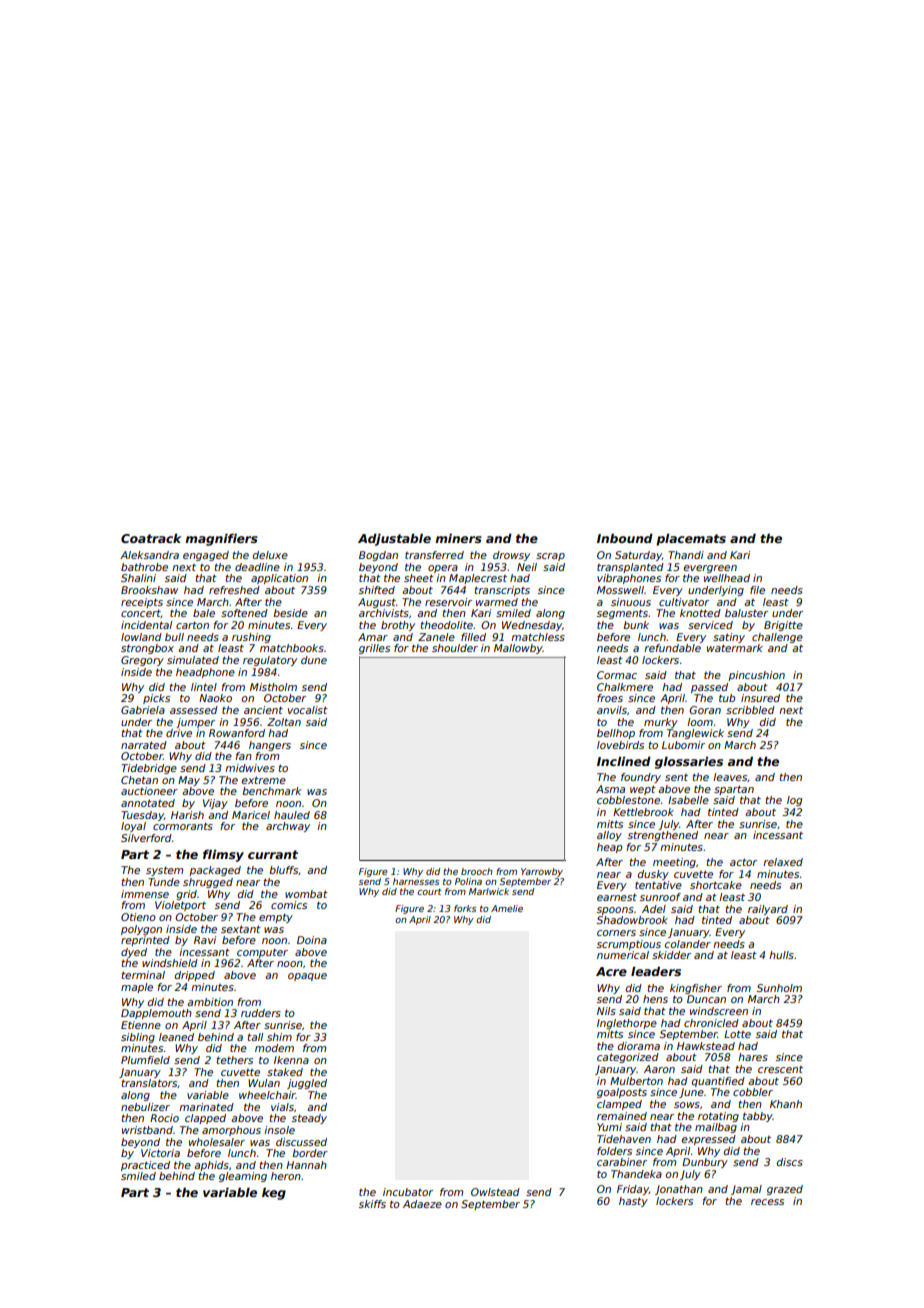 Image resolution: width=924 pixels, height=1308 pixels. Describe the element at coordinates (659, 1069) in the document. I see `Aaron` at that location.
